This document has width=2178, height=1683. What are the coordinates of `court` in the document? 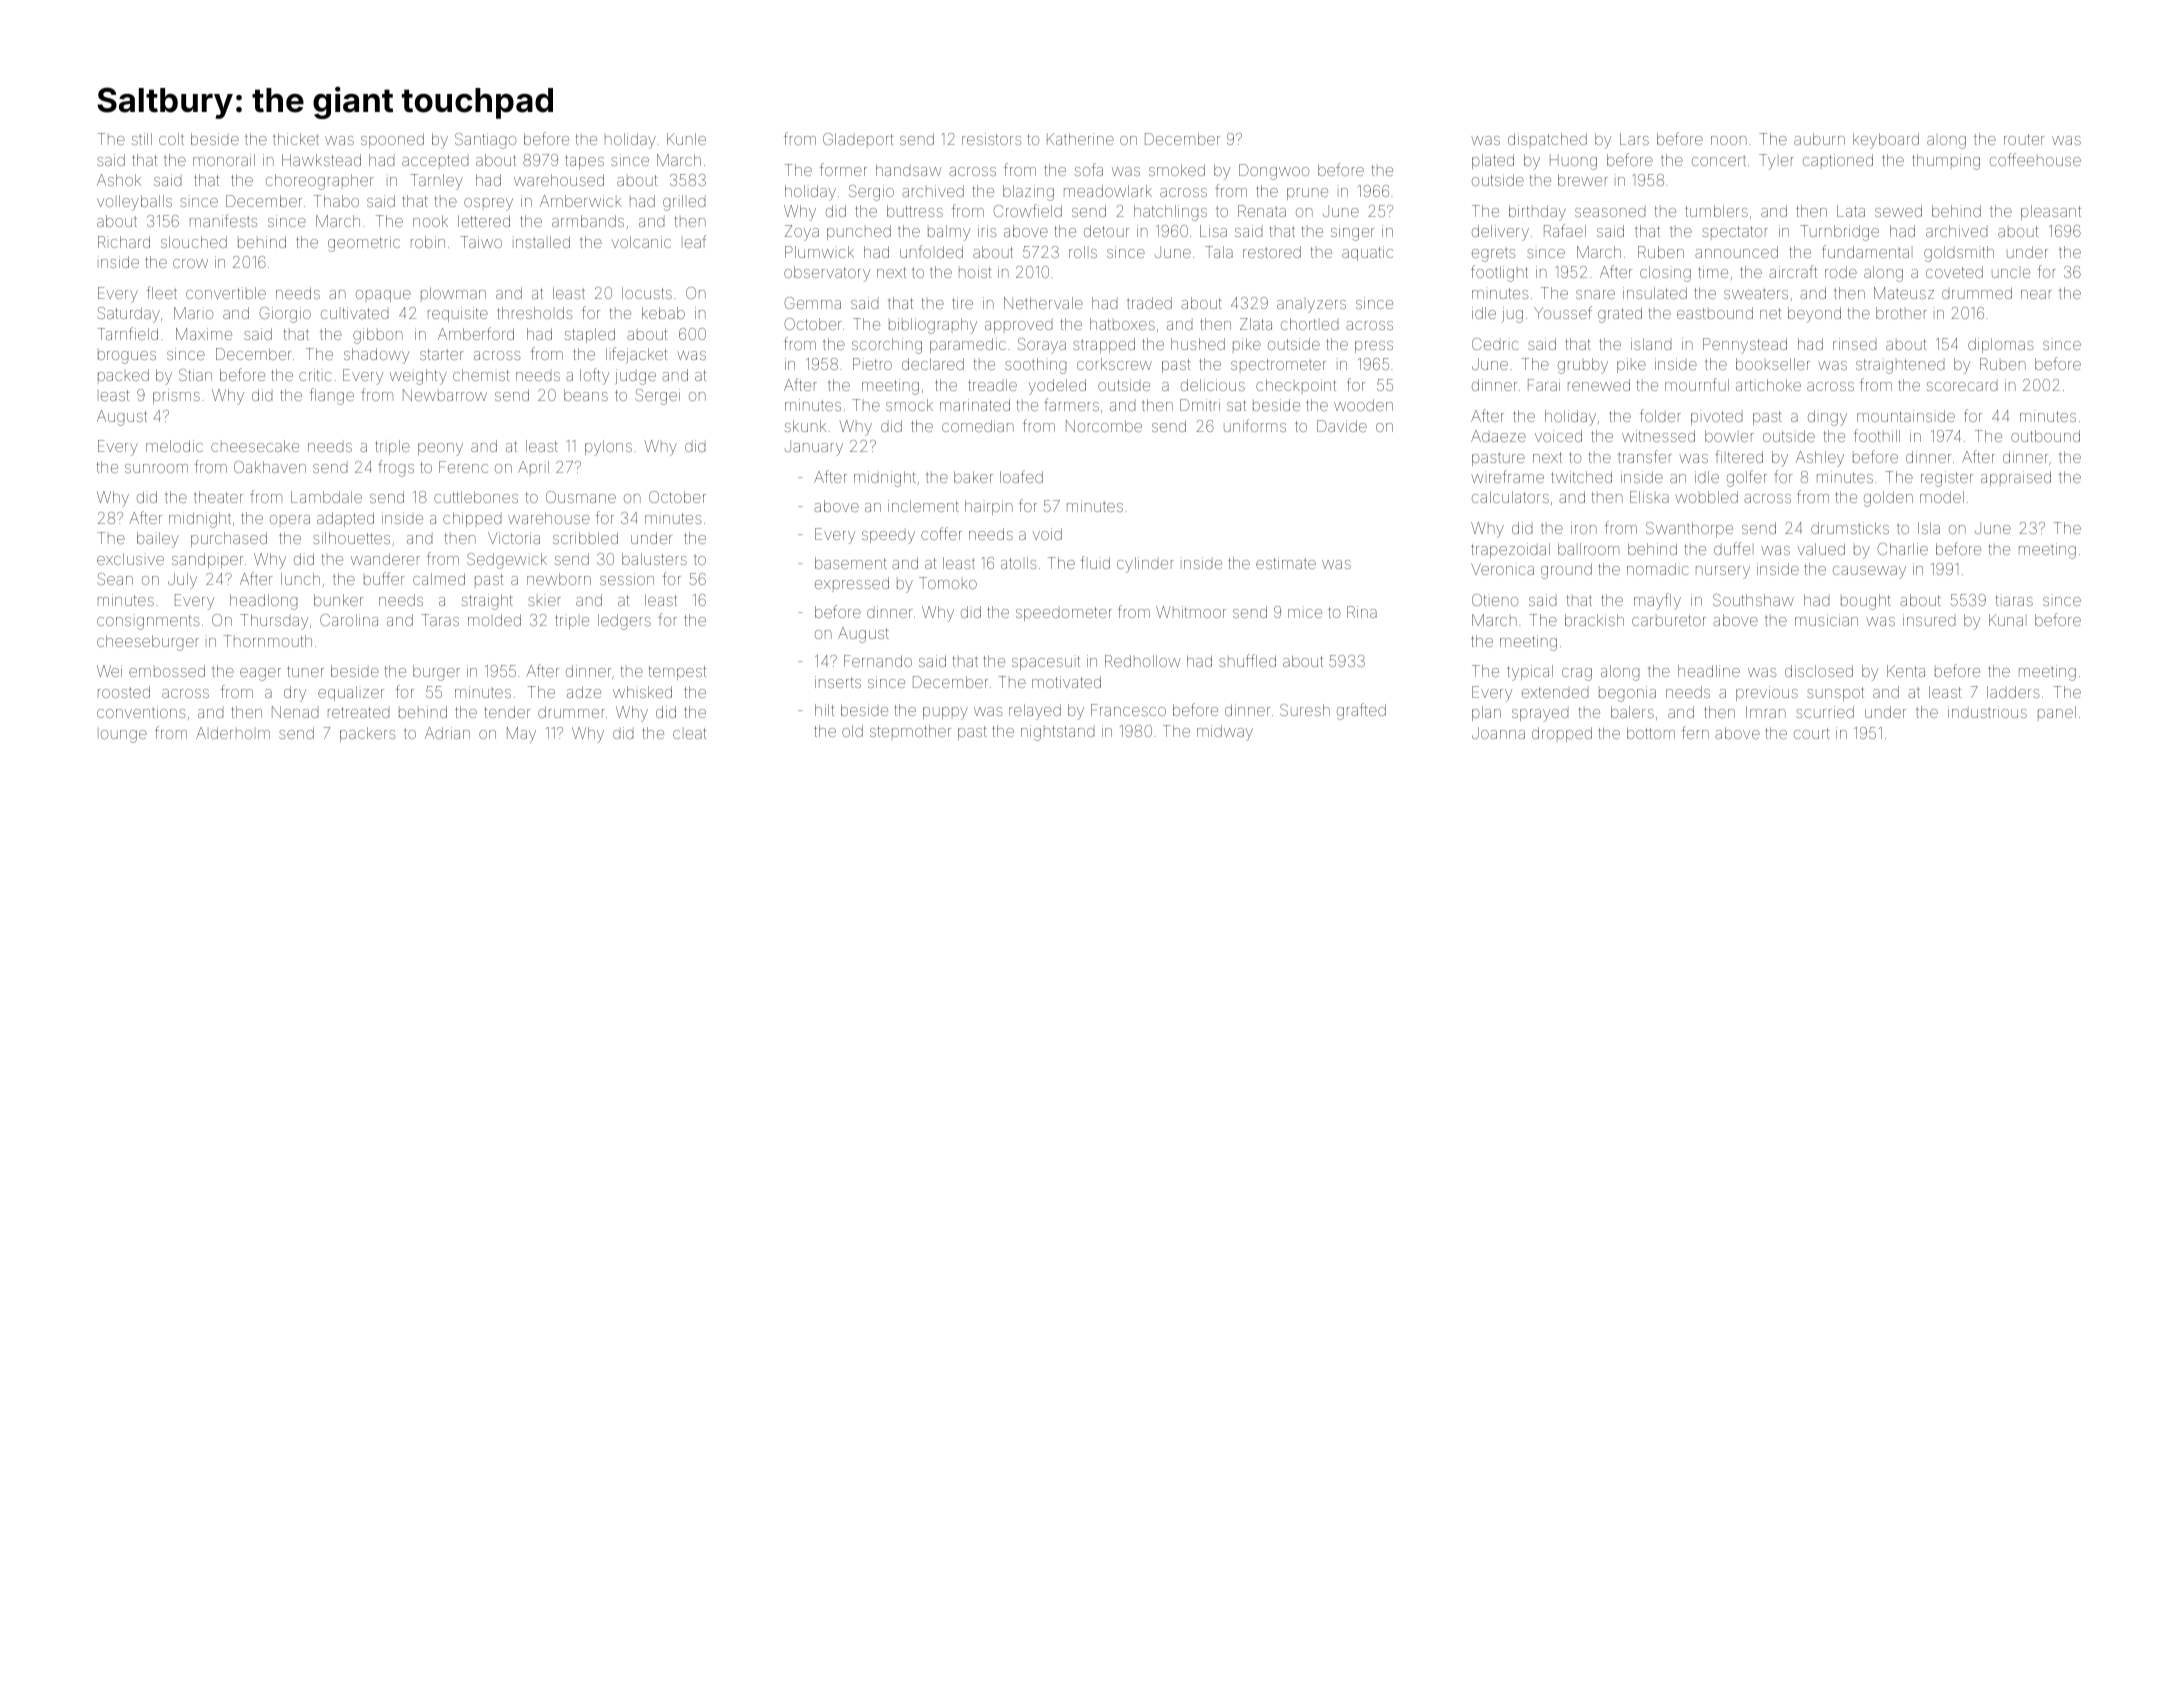 It's located at (1812, 733).
